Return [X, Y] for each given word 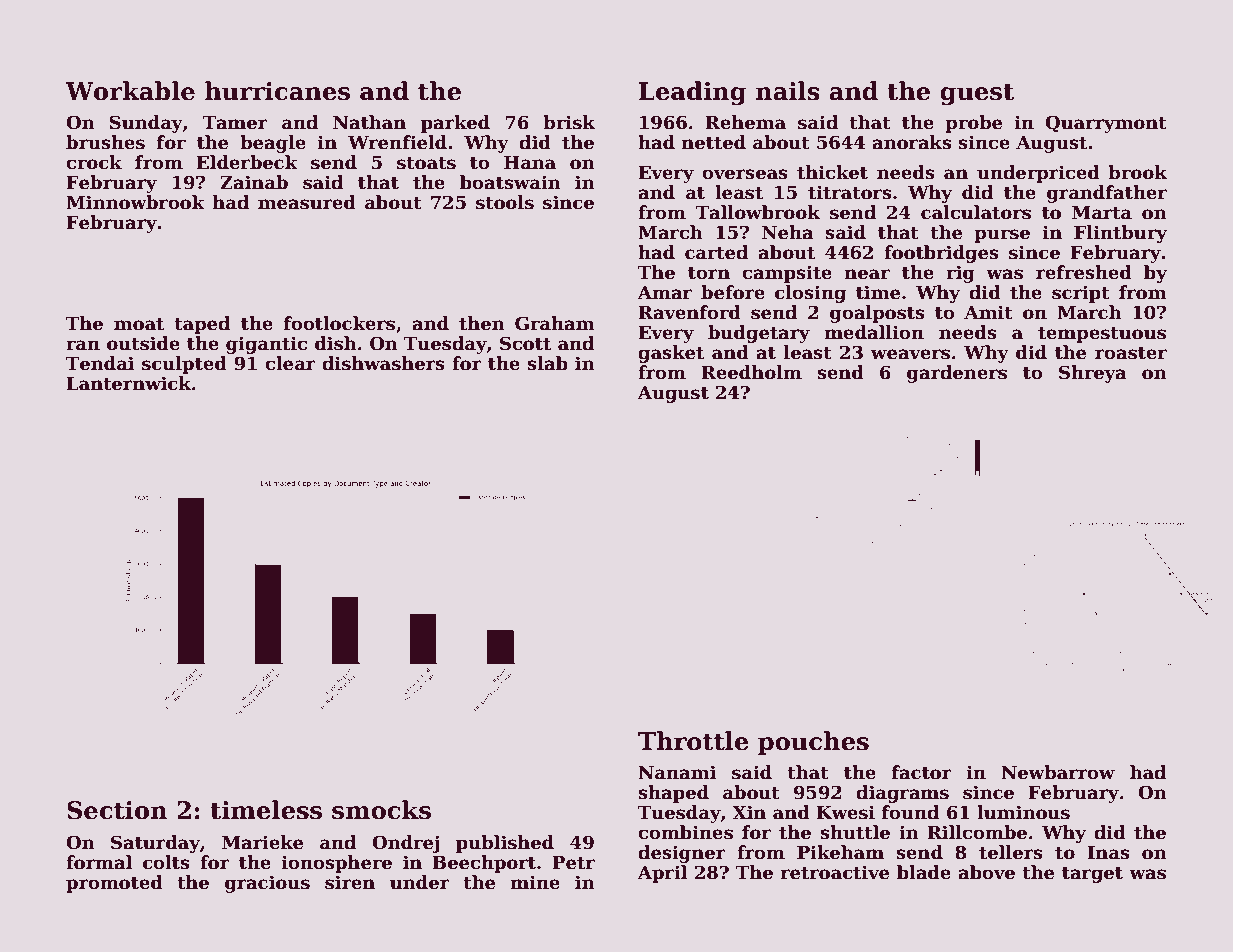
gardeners [957, 374]
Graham [555, 323]
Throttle [693, 741]
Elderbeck [247, 162]
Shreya [1093, 374]
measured [307, 202]
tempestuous [1102, 335]
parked [455, 124]
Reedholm [751, 372]
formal [99, 862]
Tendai [100, 363]
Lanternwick [128, 383]
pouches [813, 743]
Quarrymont [1106, 124]
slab [547, 363]
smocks [381, 810]
